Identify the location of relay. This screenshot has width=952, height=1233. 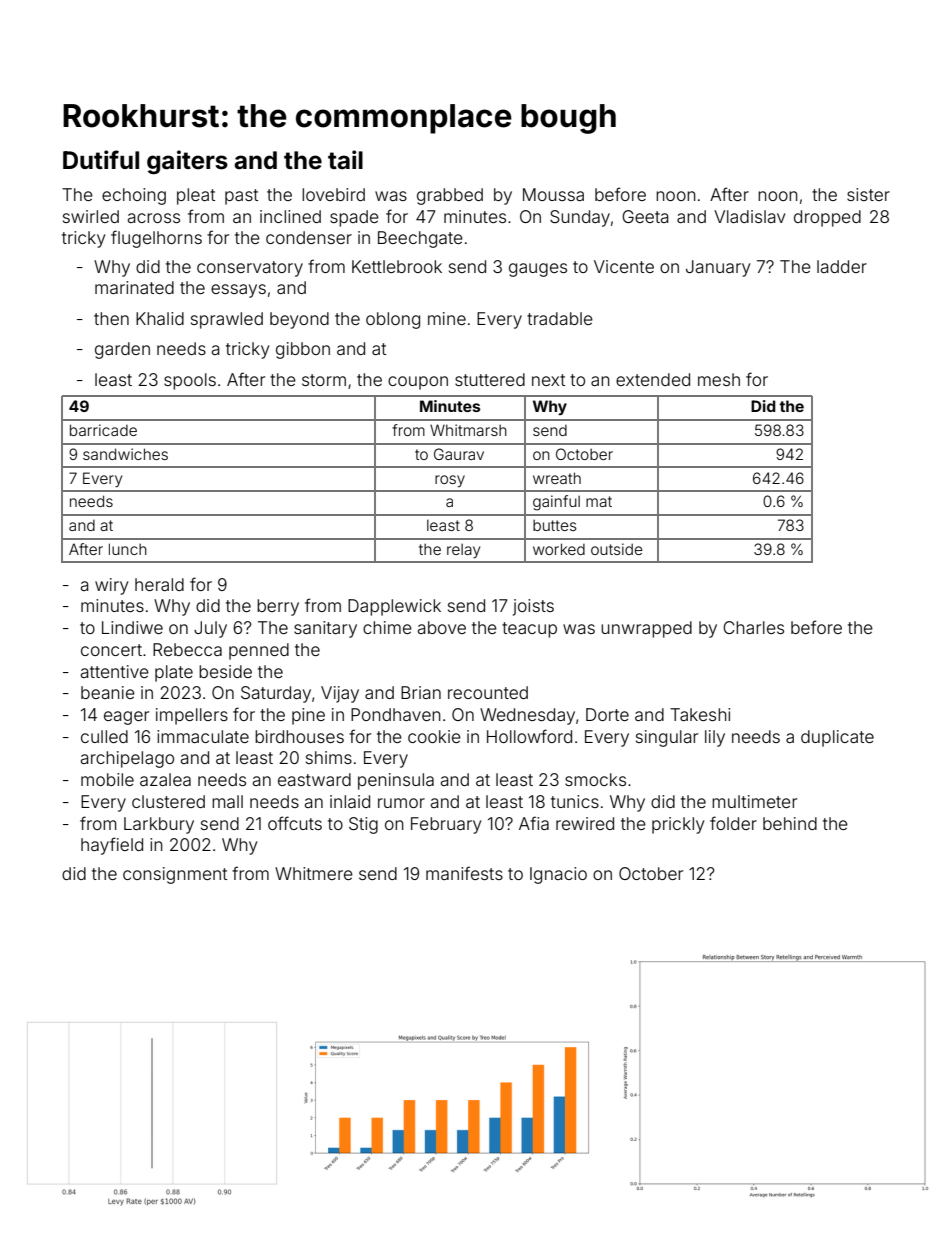
(463, 550).
